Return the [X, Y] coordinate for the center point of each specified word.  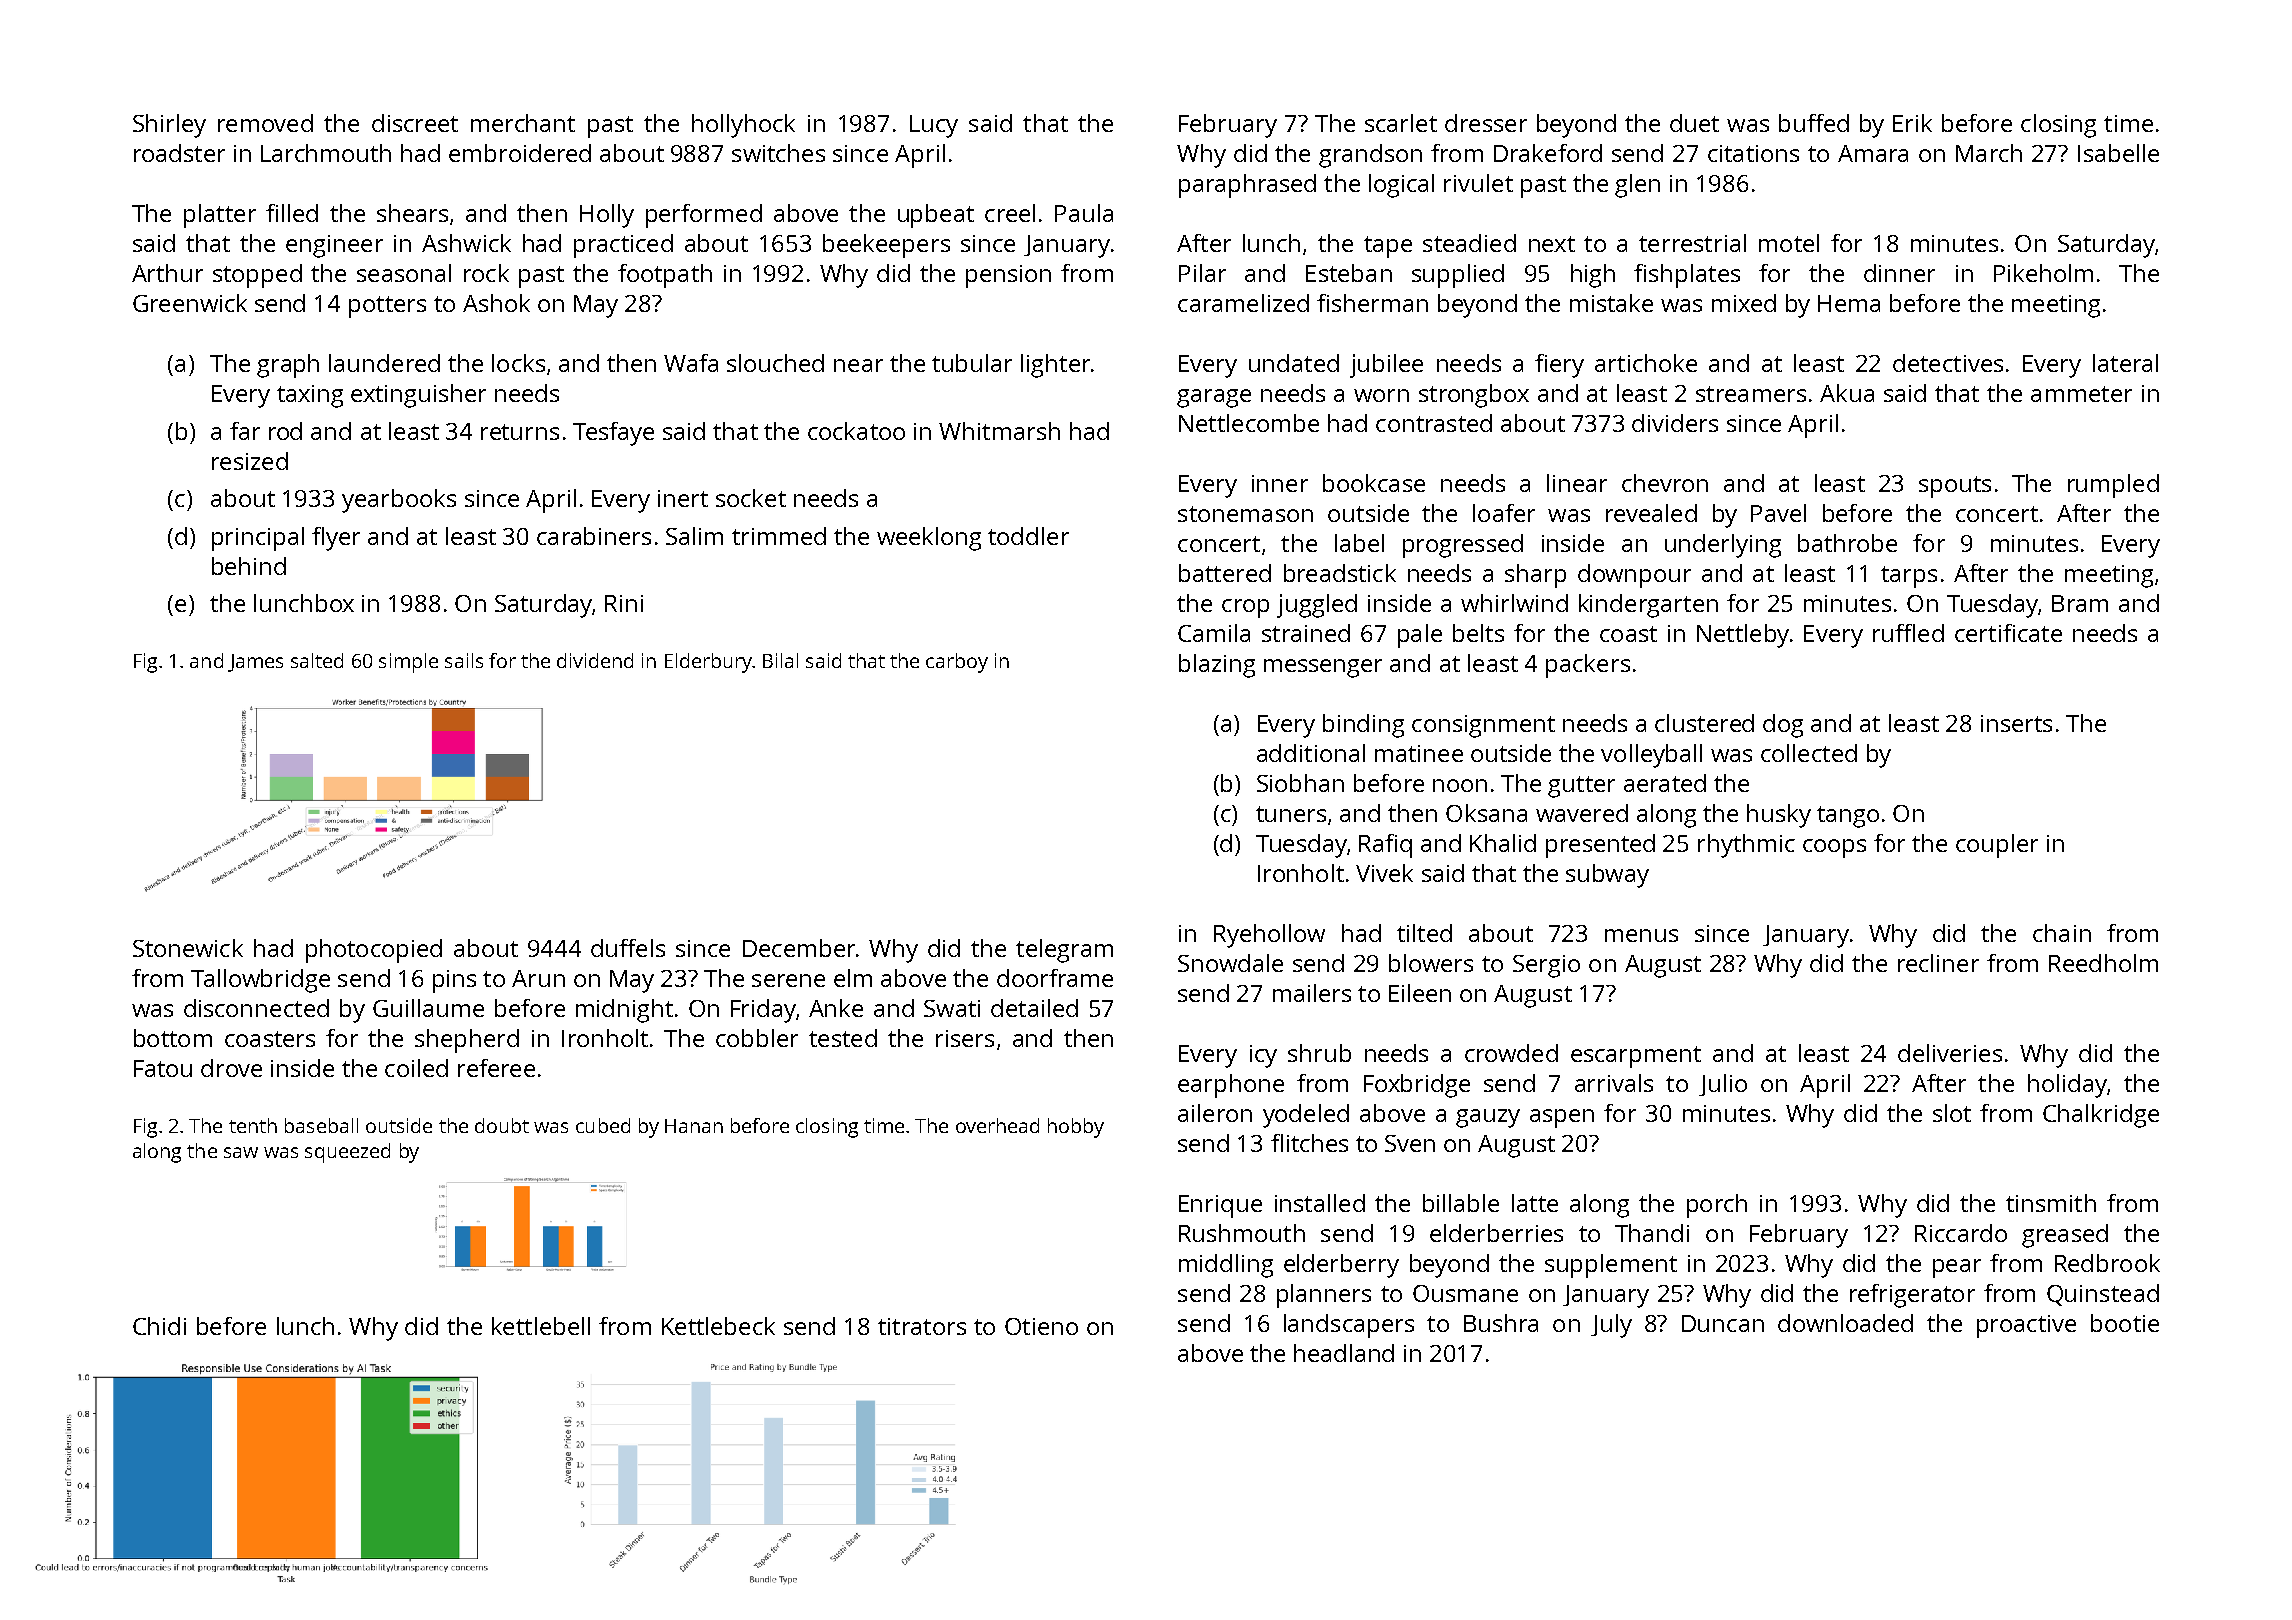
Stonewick [188, 948]
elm [853, 978]
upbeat [936, 216]
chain [2062, 933]
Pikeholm [2043, 273]
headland [1344, 1353]
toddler [1028, 536]
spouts [1955, 487]
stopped [257, 276]
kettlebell [541, 1326]
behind [249, 566]
